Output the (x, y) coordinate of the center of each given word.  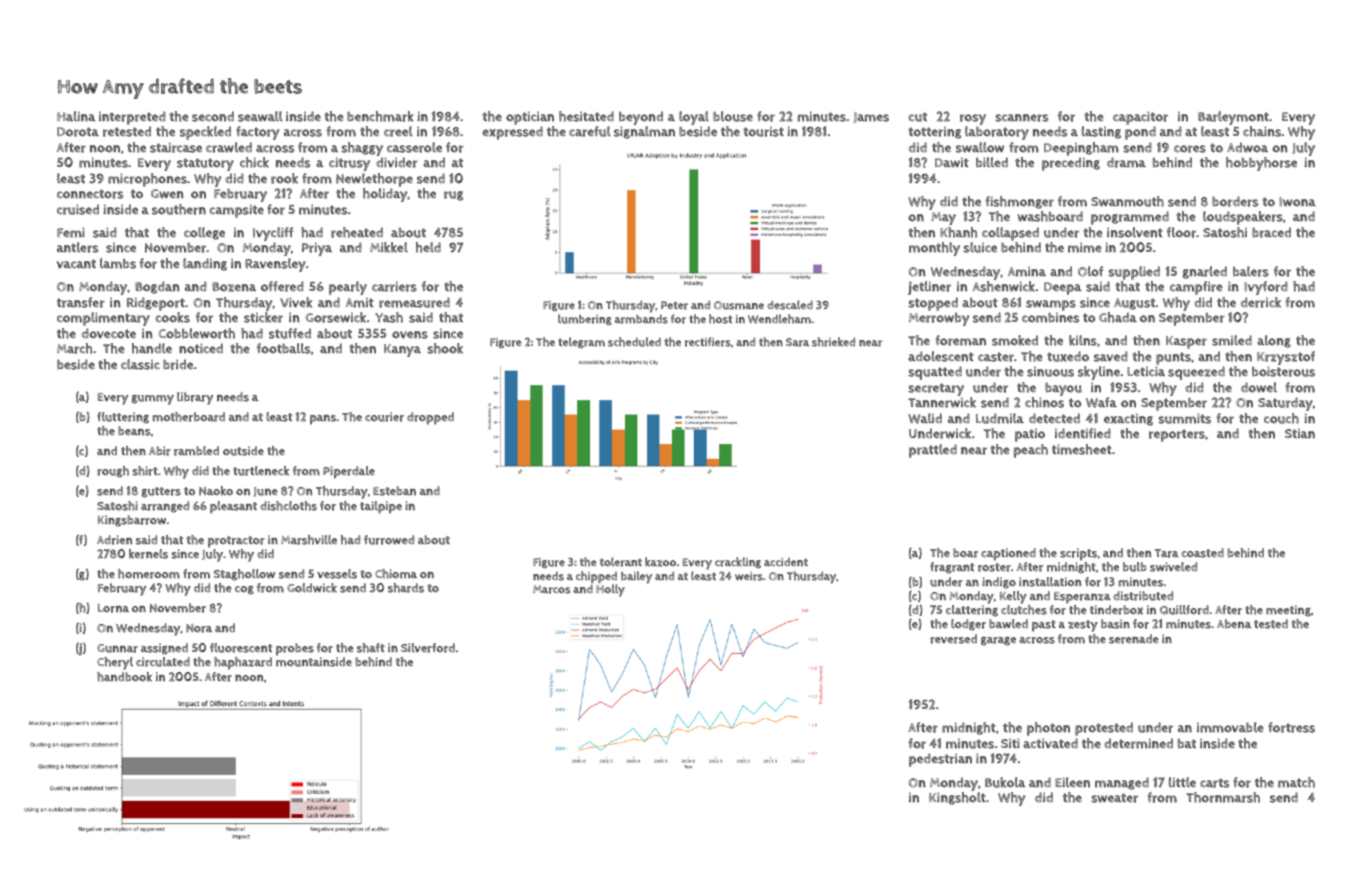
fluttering (123, 418)
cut (917, 117)
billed (992, 162)
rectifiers (708, 342)
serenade (1134, 639)
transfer (81, 302)
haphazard (243, 663)
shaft (371, 648)
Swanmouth (1127, 201)
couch (1281, 418)
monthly (934, 249)
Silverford (428, 648)
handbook (124, 677)
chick (254, 162)
